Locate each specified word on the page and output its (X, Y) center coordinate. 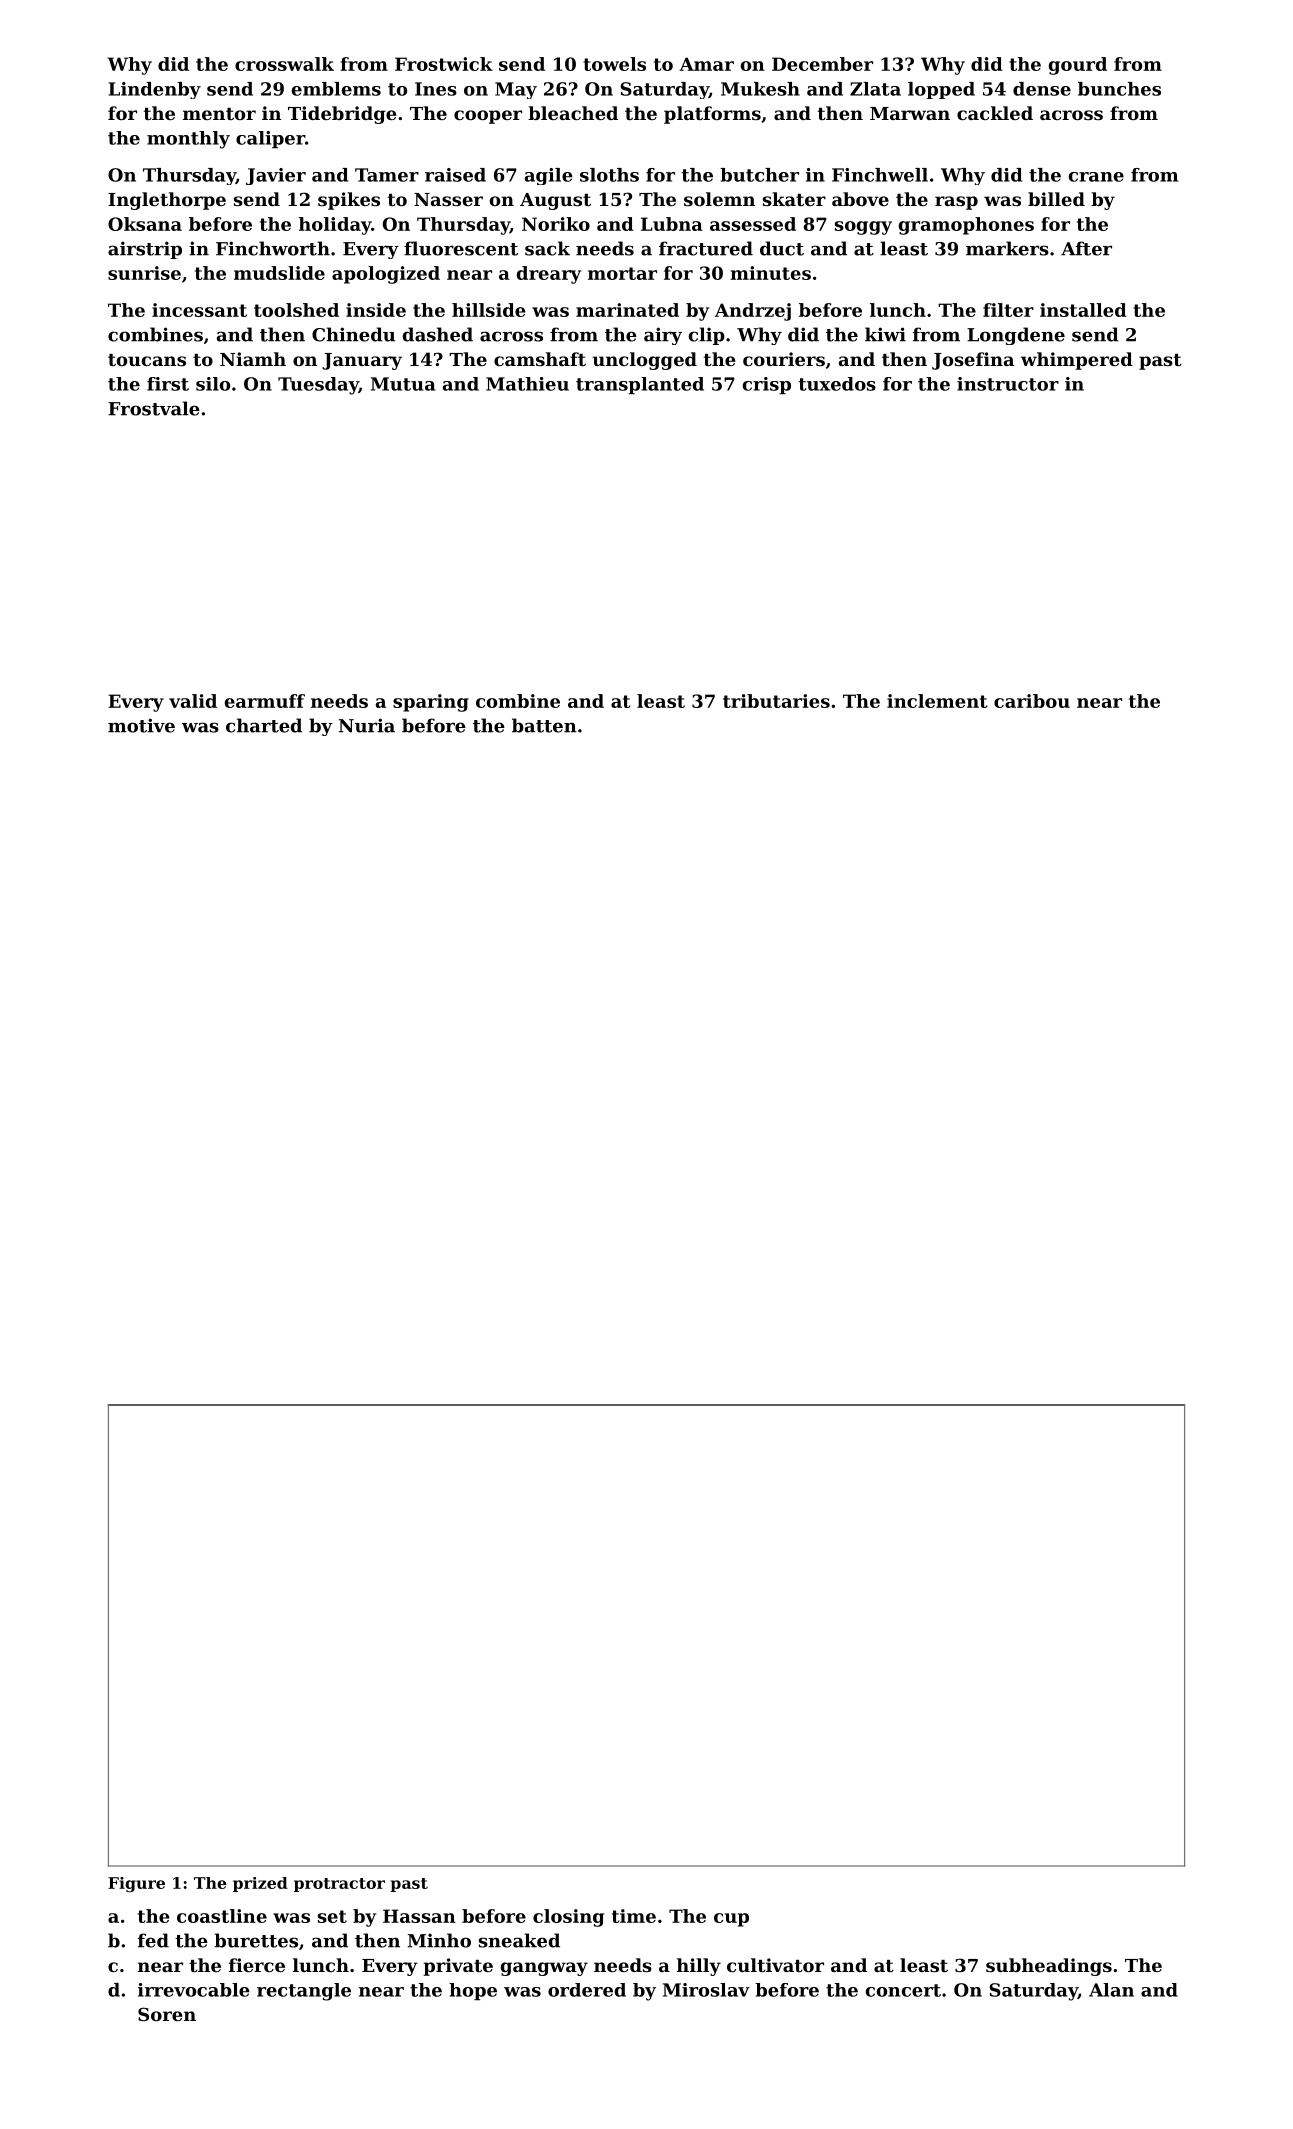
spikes (349, 201)
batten (544, 725)
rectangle (304, 1992)
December (822, 64)
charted (264, 725)
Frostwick (444, 64)
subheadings (1049, 1967)
